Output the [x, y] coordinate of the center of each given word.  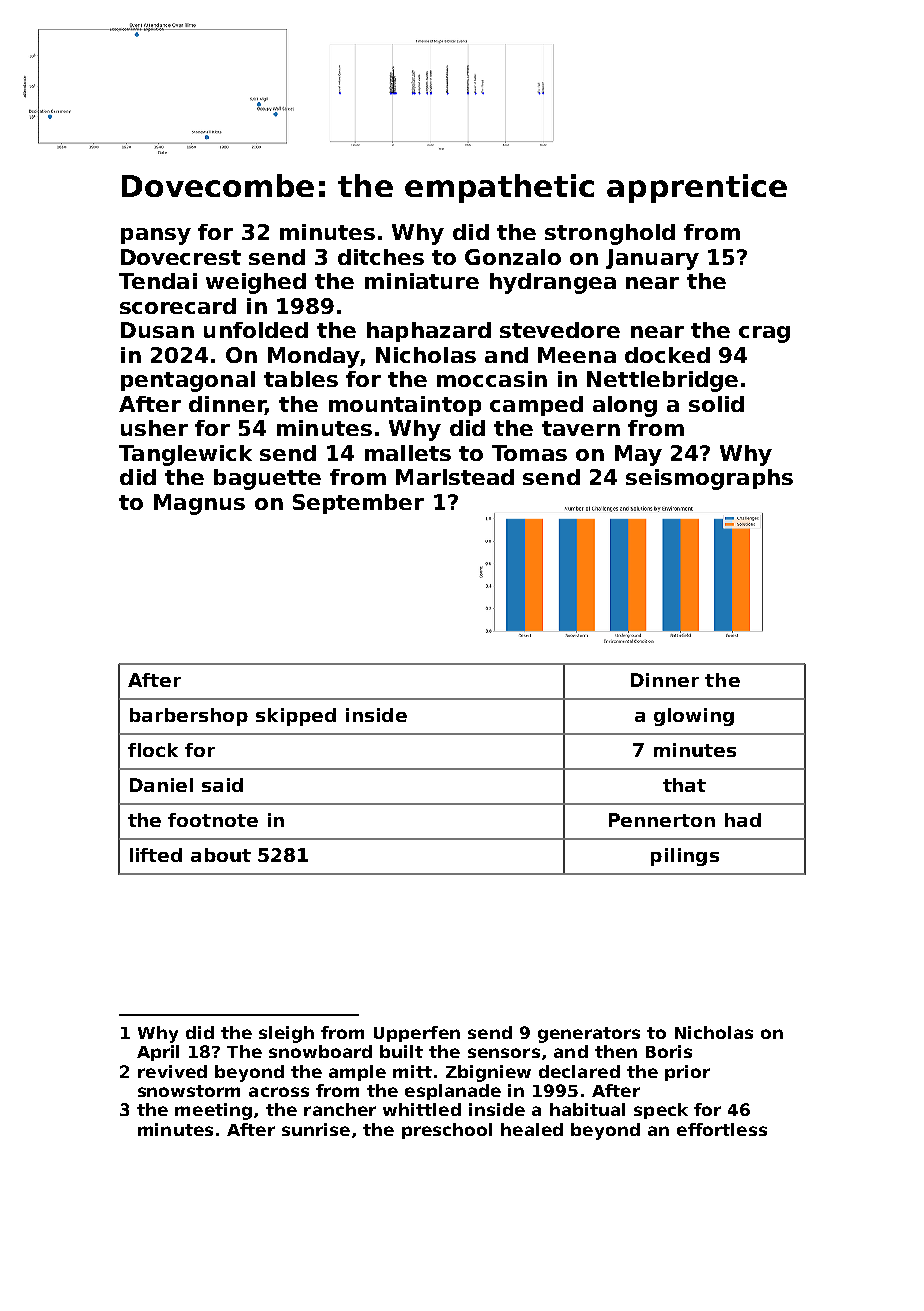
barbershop [189, 717]
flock [153, 750]
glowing [694, 717]
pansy [156, 236]
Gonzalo [513, 257]
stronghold [610, 234]
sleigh [286, 1034]
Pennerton [662, 820]
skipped [296, 717]
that [684, 785]
